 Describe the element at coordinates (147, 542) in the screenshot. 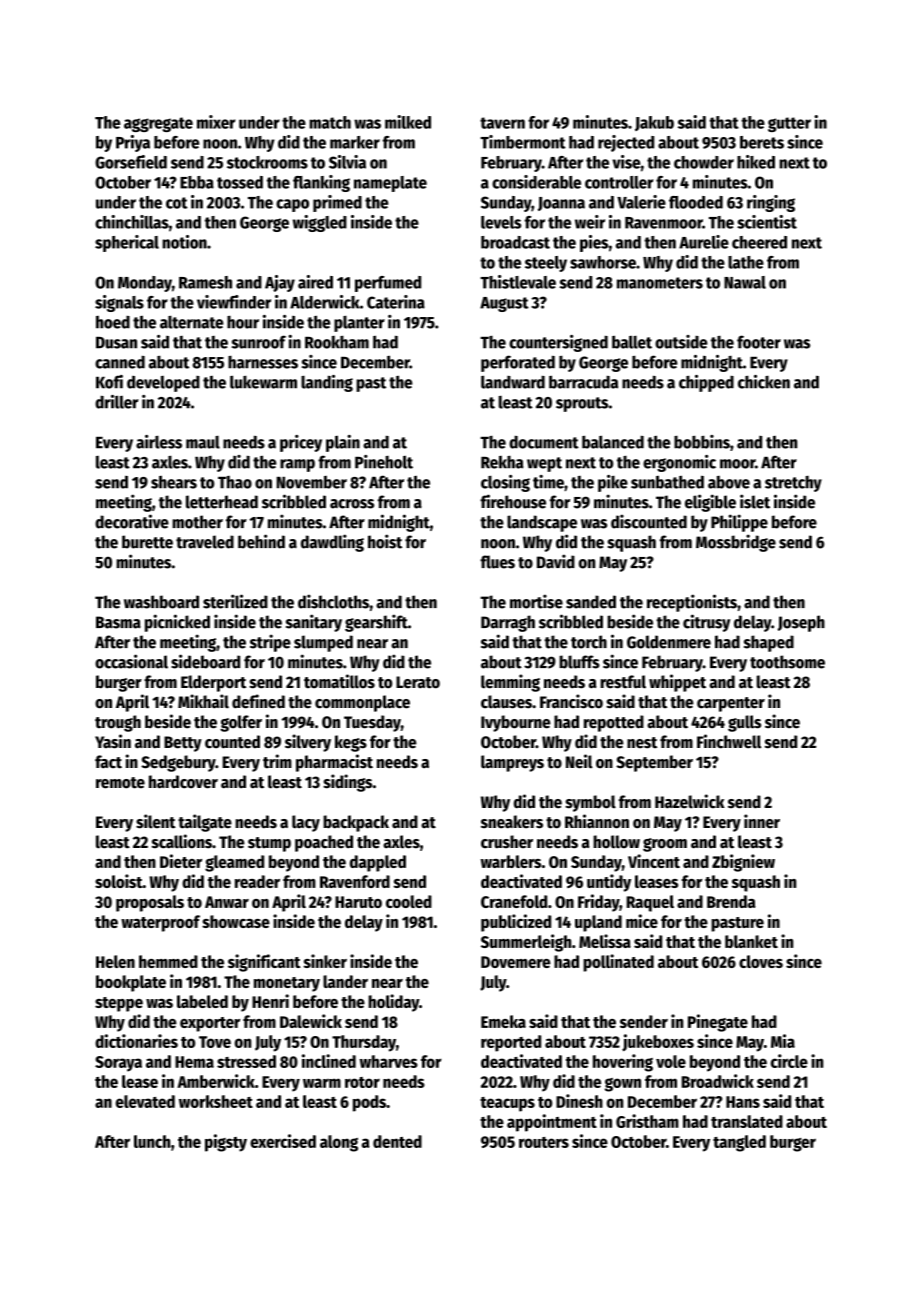

I see `burette` at that location.
